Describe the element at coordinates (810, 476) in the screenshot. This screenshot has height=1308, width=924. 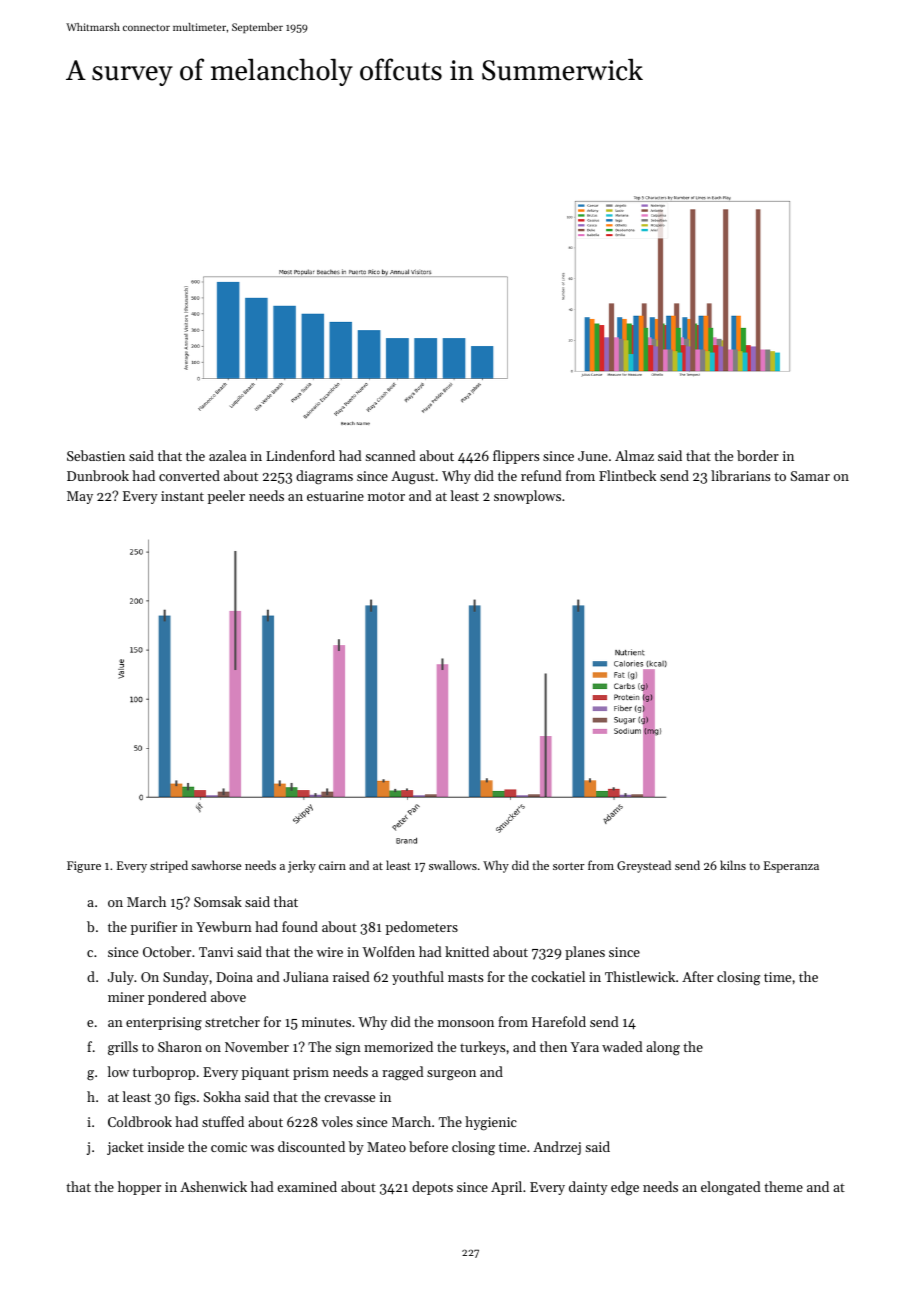
I see `Samar` at that location.
